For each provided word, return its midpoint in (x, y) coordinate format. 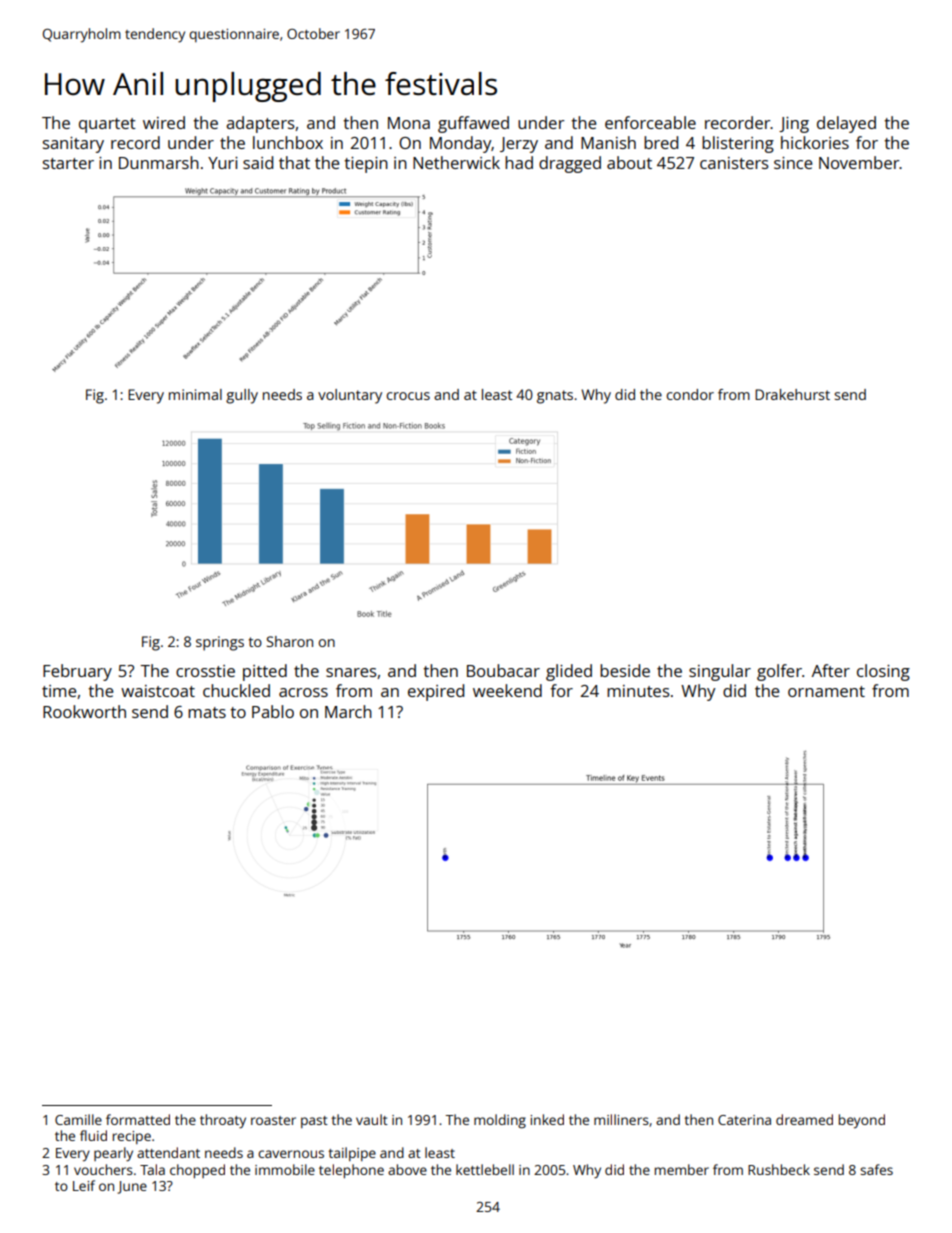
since (793, 163)
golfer (779, 672)
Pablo (273, 711)
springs (220, 643)
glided (569, 672)
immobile (285, 1169)
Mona (409, 123)
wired (164, 122)
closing (883, 672)
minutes (638, 691)
